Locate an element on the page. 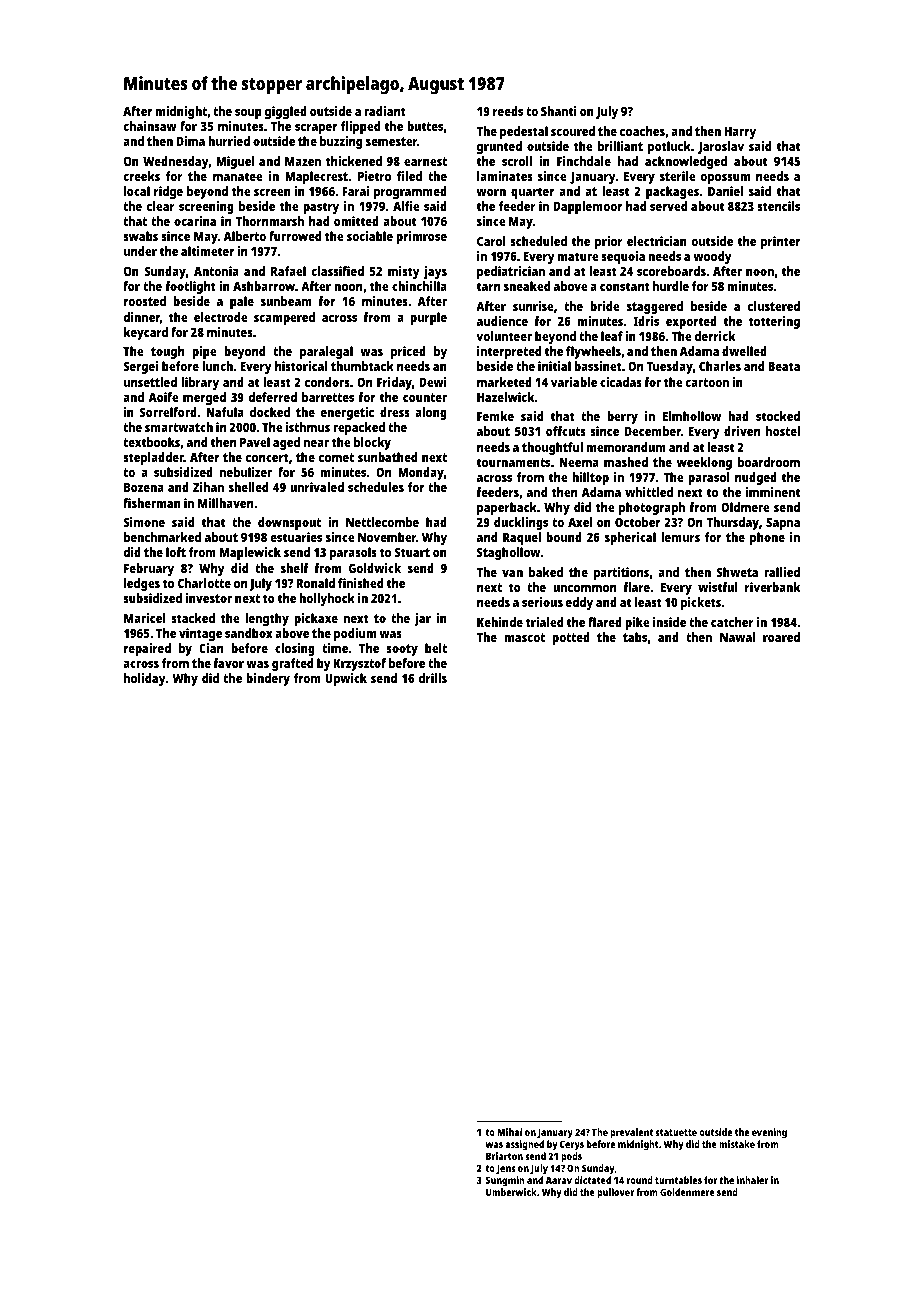 Image resolution: width=924 pixels, height=1308 pixels. holiday is located at coordinates (145, 679).
